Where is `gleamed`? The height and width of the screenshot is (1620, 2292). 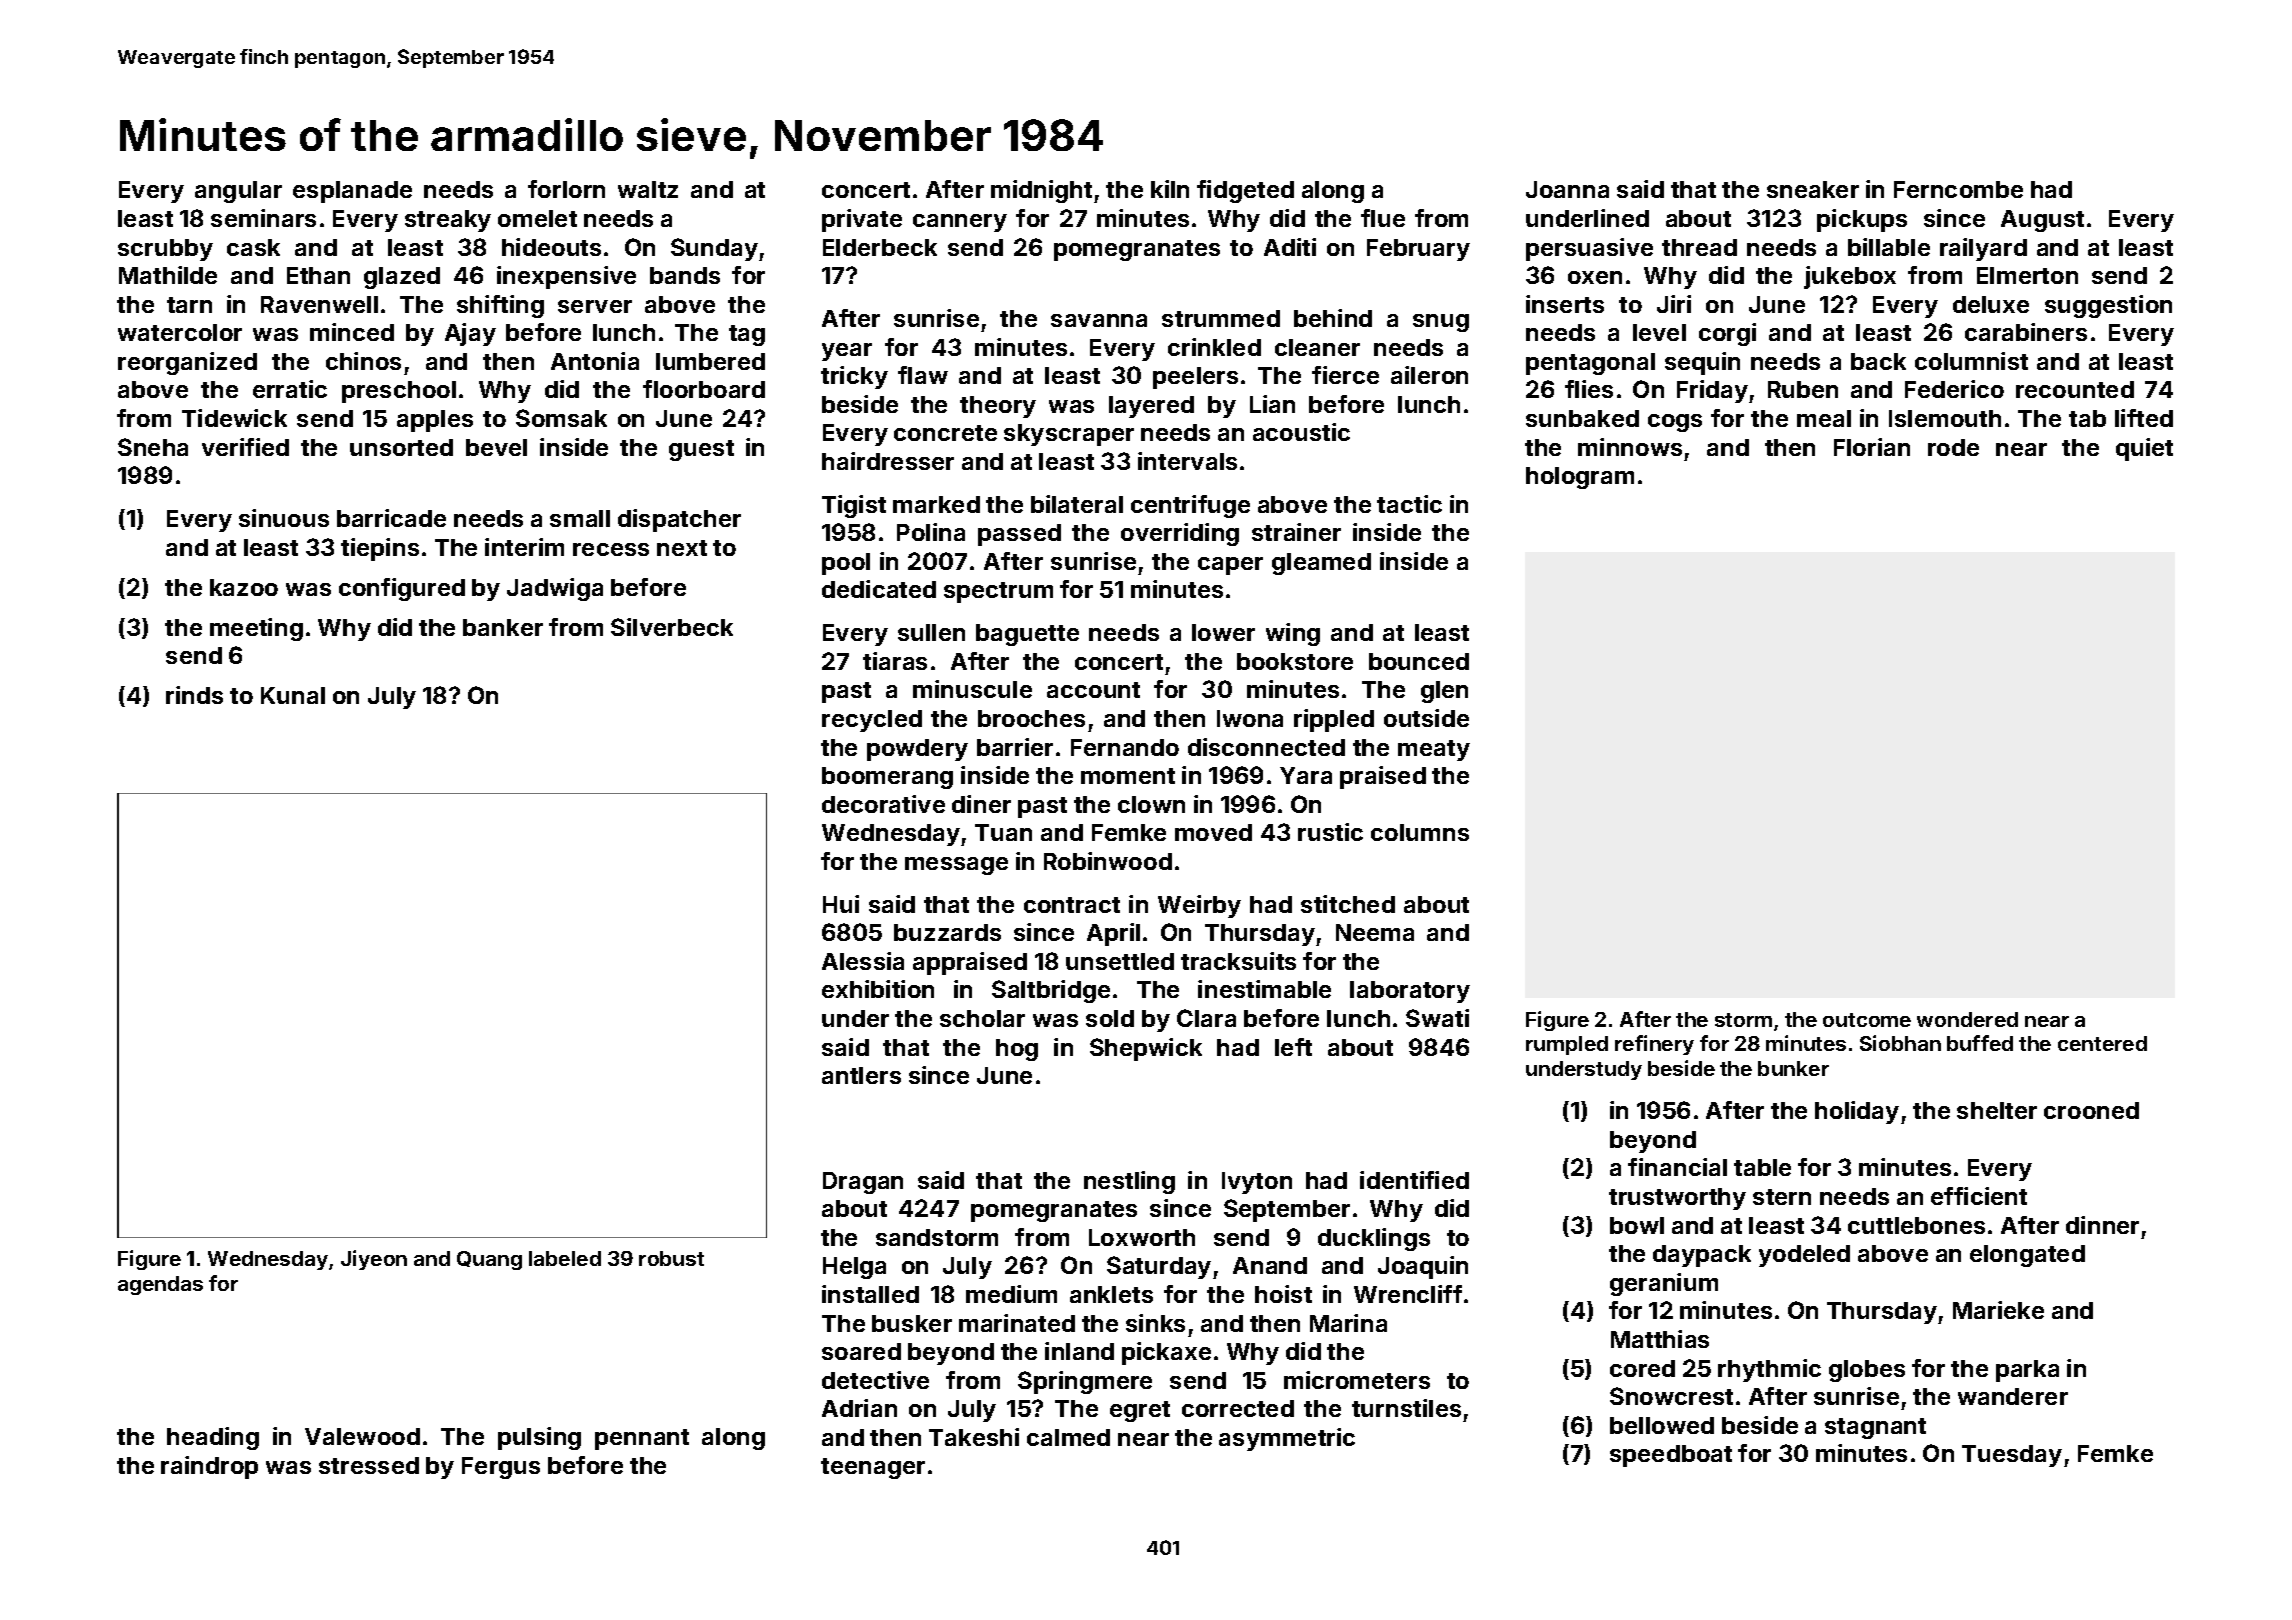 gleamed is located at coordinates (1321, 564).
